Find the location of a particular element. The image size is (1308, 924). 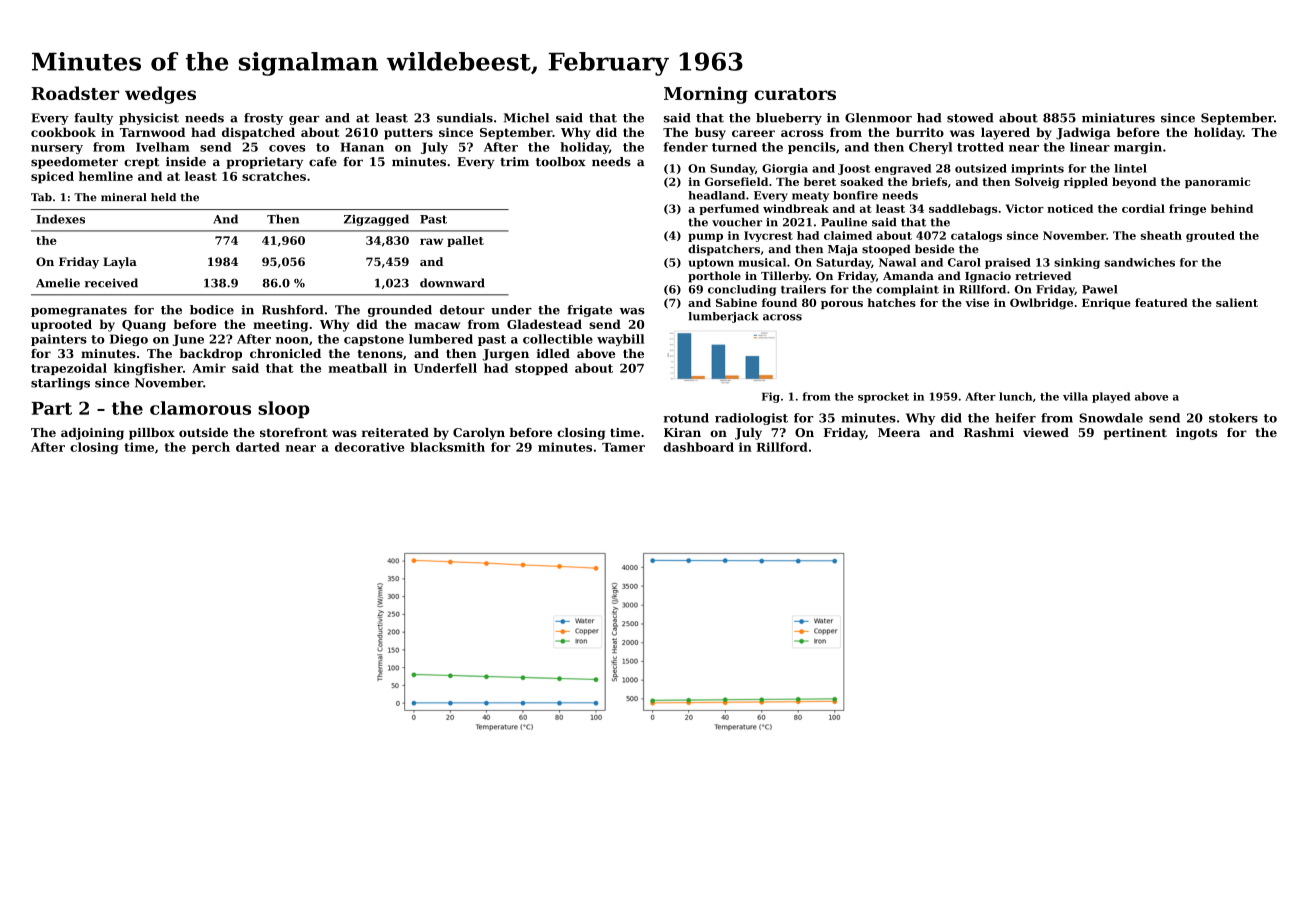

Morning is located at coordinates (706, 95).
